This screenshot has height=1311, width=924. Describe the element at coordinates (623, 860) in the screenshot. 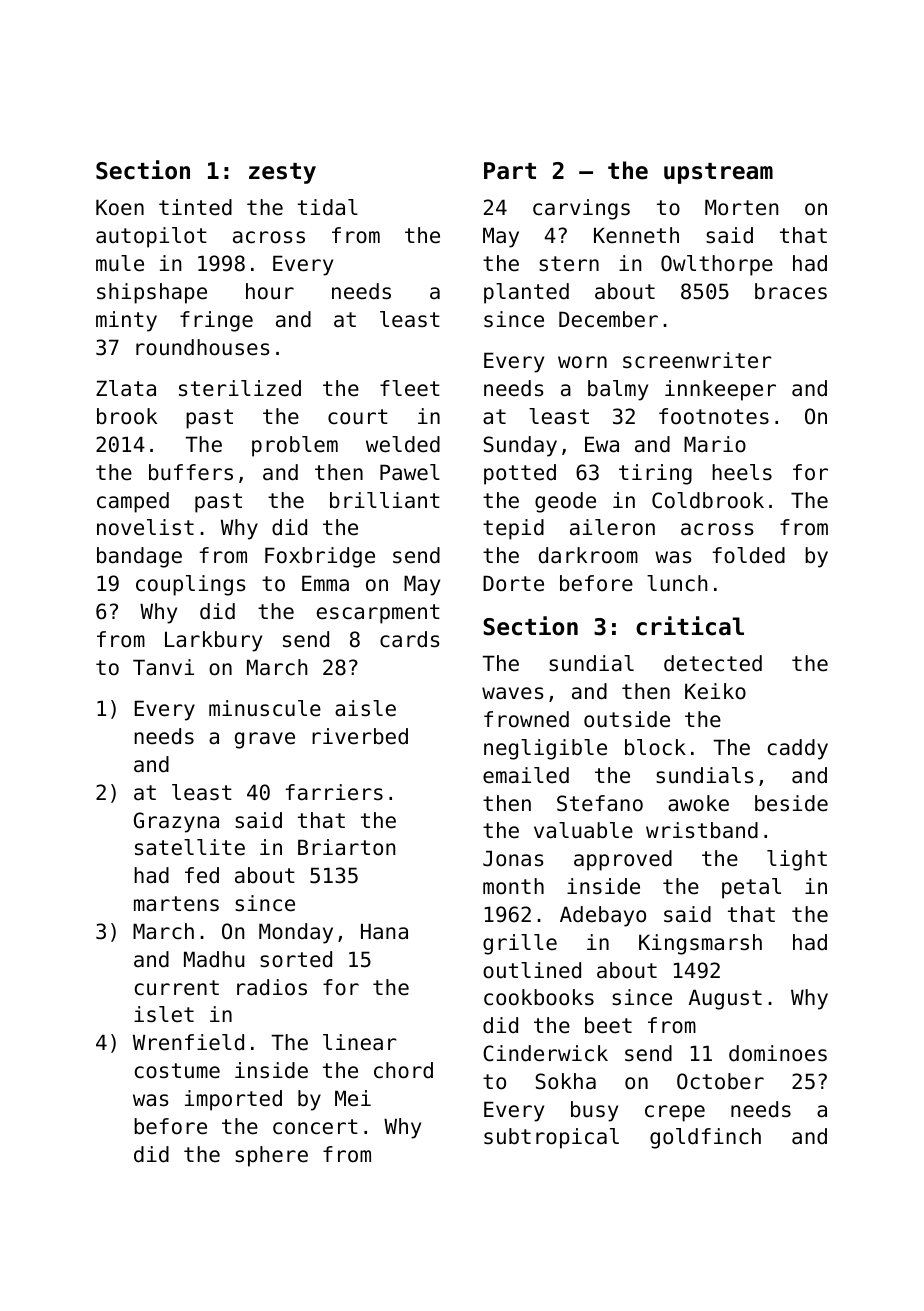

I see `approved` at that location.
